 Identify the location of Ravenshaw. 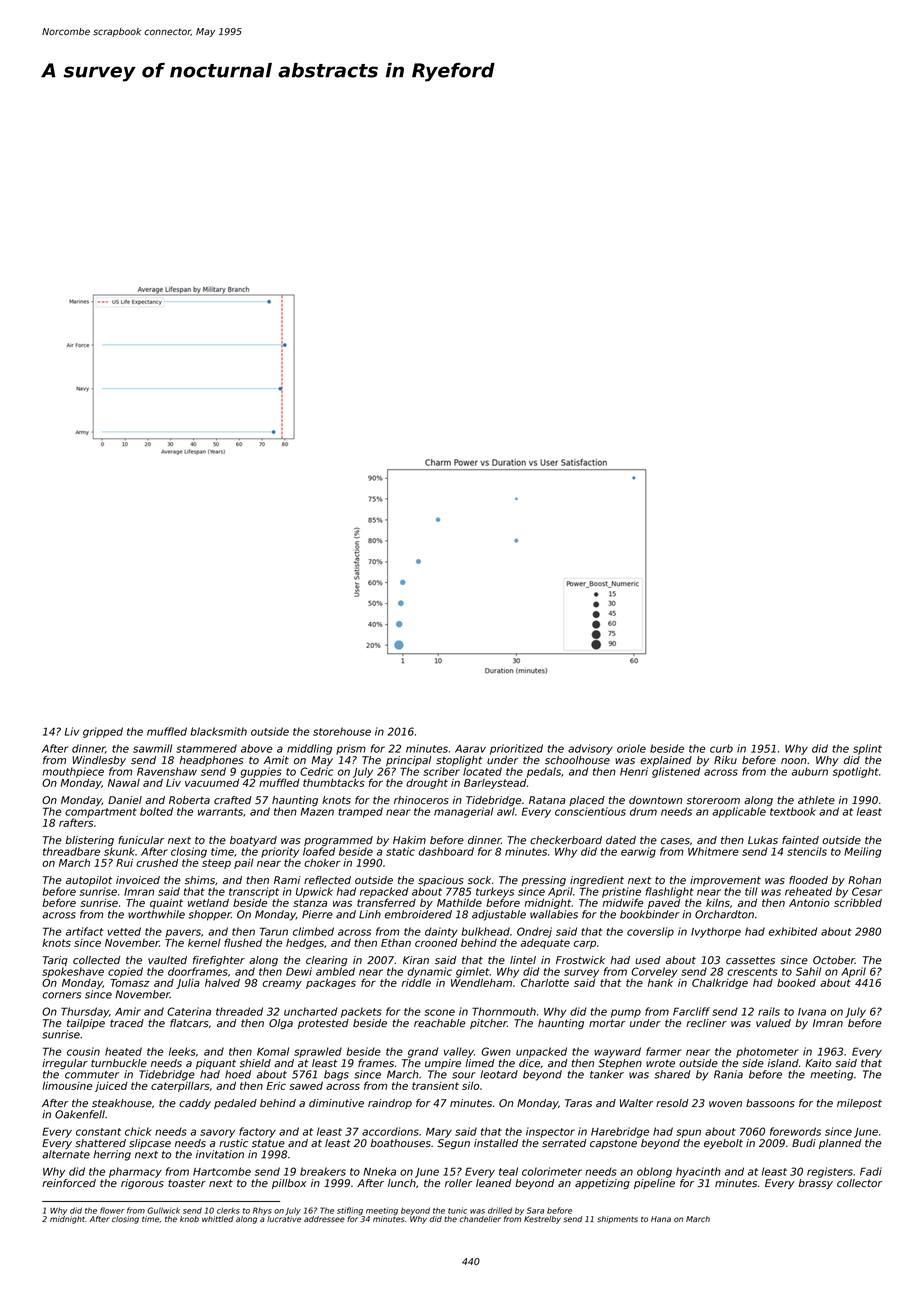
(167, 771).
